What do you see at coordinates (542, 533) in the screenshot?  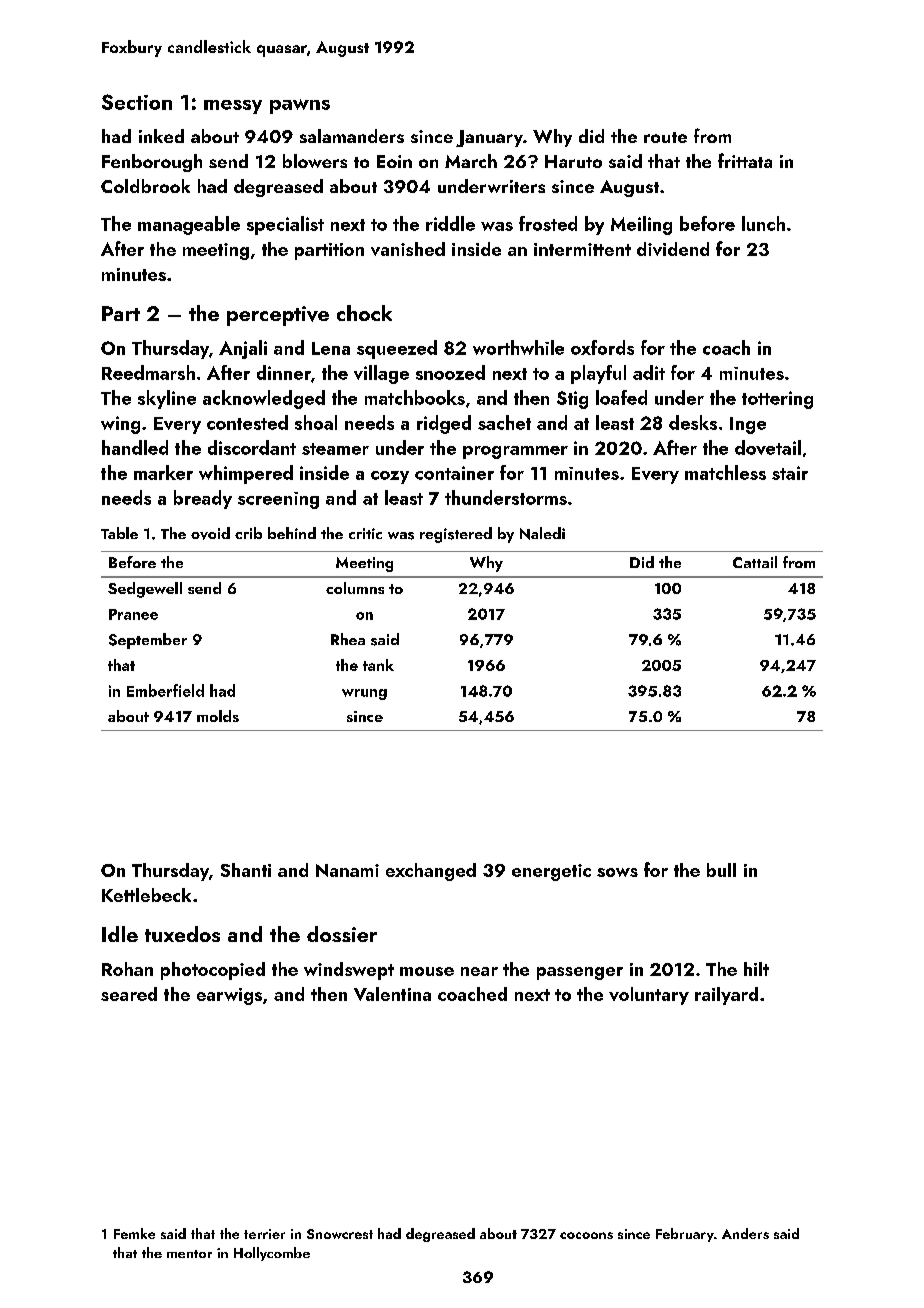 I see `Naledi` at bounding box center [542, 533].
